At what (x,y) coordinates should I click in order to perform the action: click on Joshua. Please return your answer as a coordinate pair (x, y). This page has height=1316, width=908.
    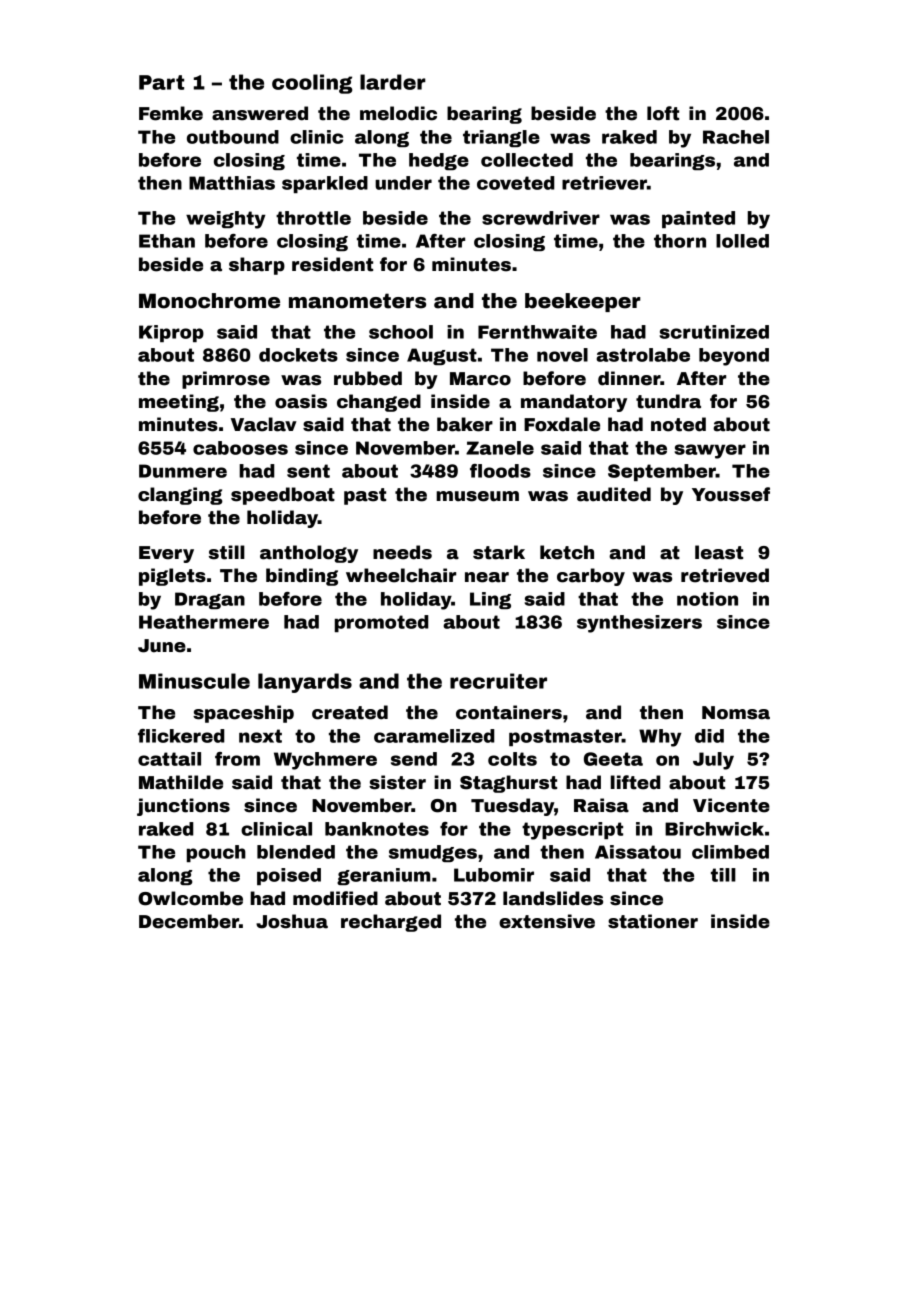
    Looking at the image, I should click on (292, 921).
